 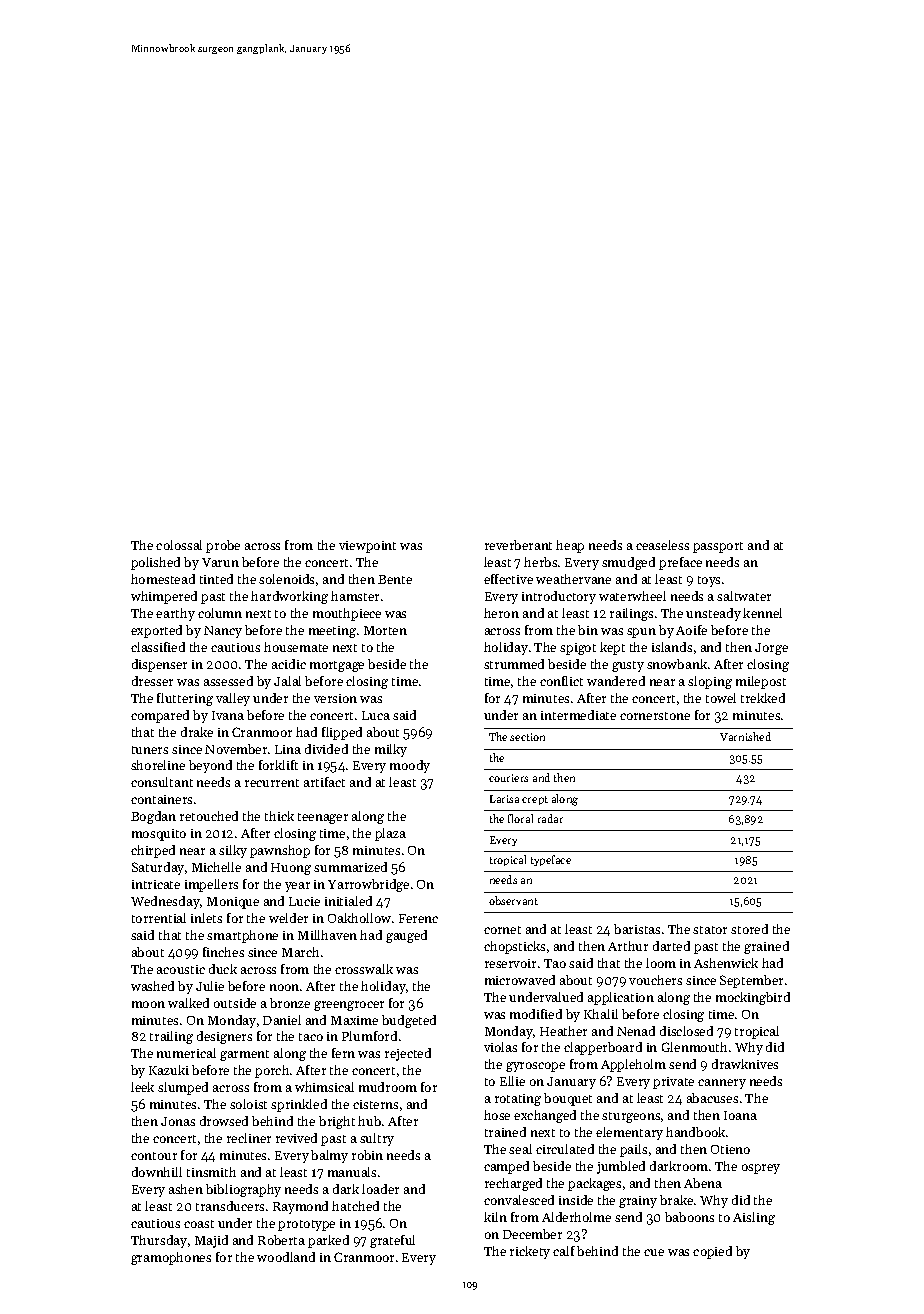 I want to click on thick, so click(x=279, y=816).
